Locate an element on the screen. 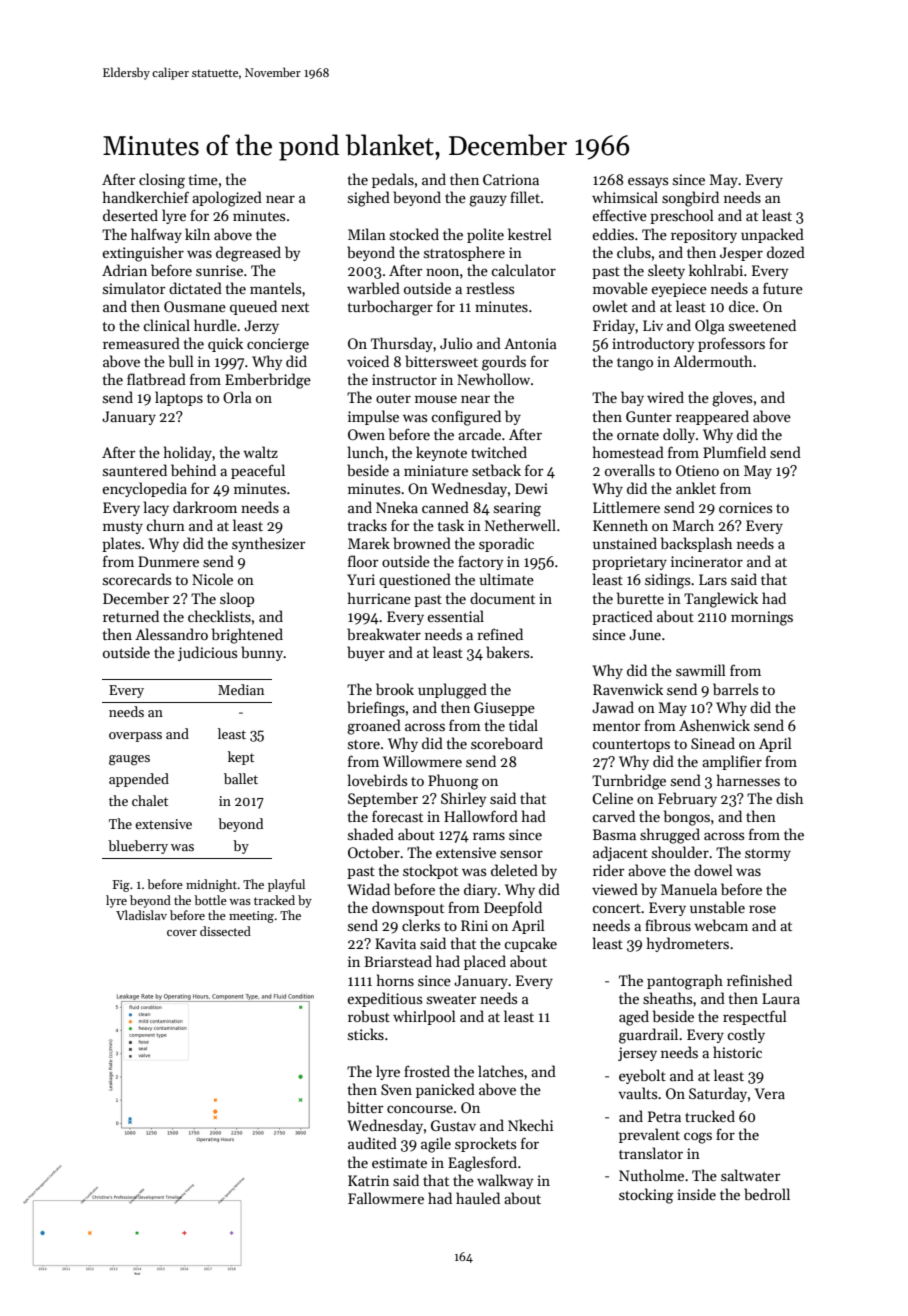  saltwater is located at coordinates (751, 1175).
